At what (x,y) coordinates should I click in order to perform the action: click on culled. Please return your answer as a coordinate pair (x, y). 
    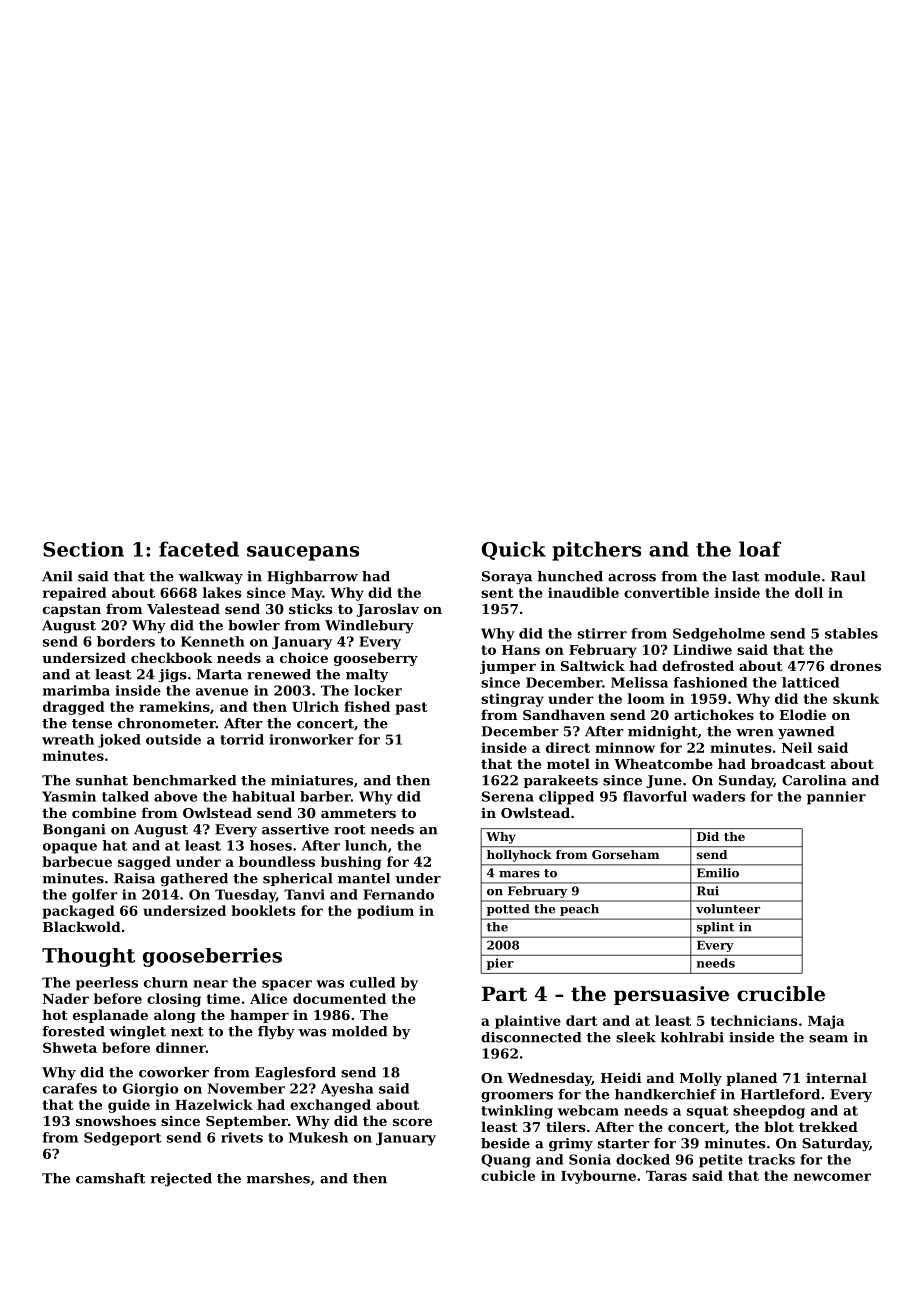
    Looking at the image, I should click on (372, 982).
